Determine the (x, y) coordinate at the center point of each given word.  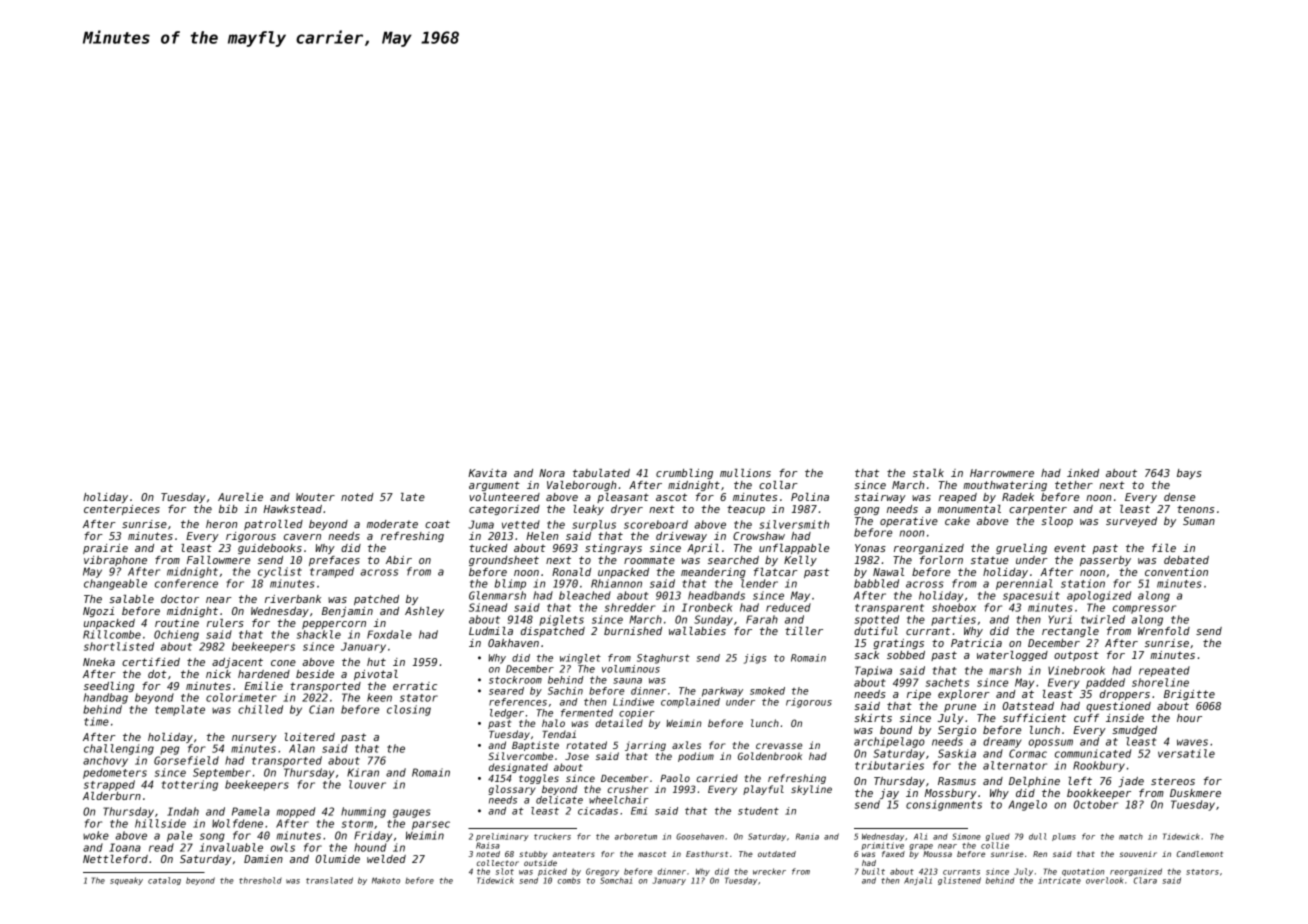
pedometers (115, 773)
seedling (109, 687)
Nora (552, 473)
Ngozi (98, 612)
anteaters (574, 854)
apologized (1099, 596)
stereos (1173, 781)
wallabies (697, 631)
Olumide (338, 859)
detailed (619, 723)
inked (1083, 473)
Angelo (1027, 805)
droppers (1125, 695)
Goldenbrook (770, 756)
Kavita (487, 473)
